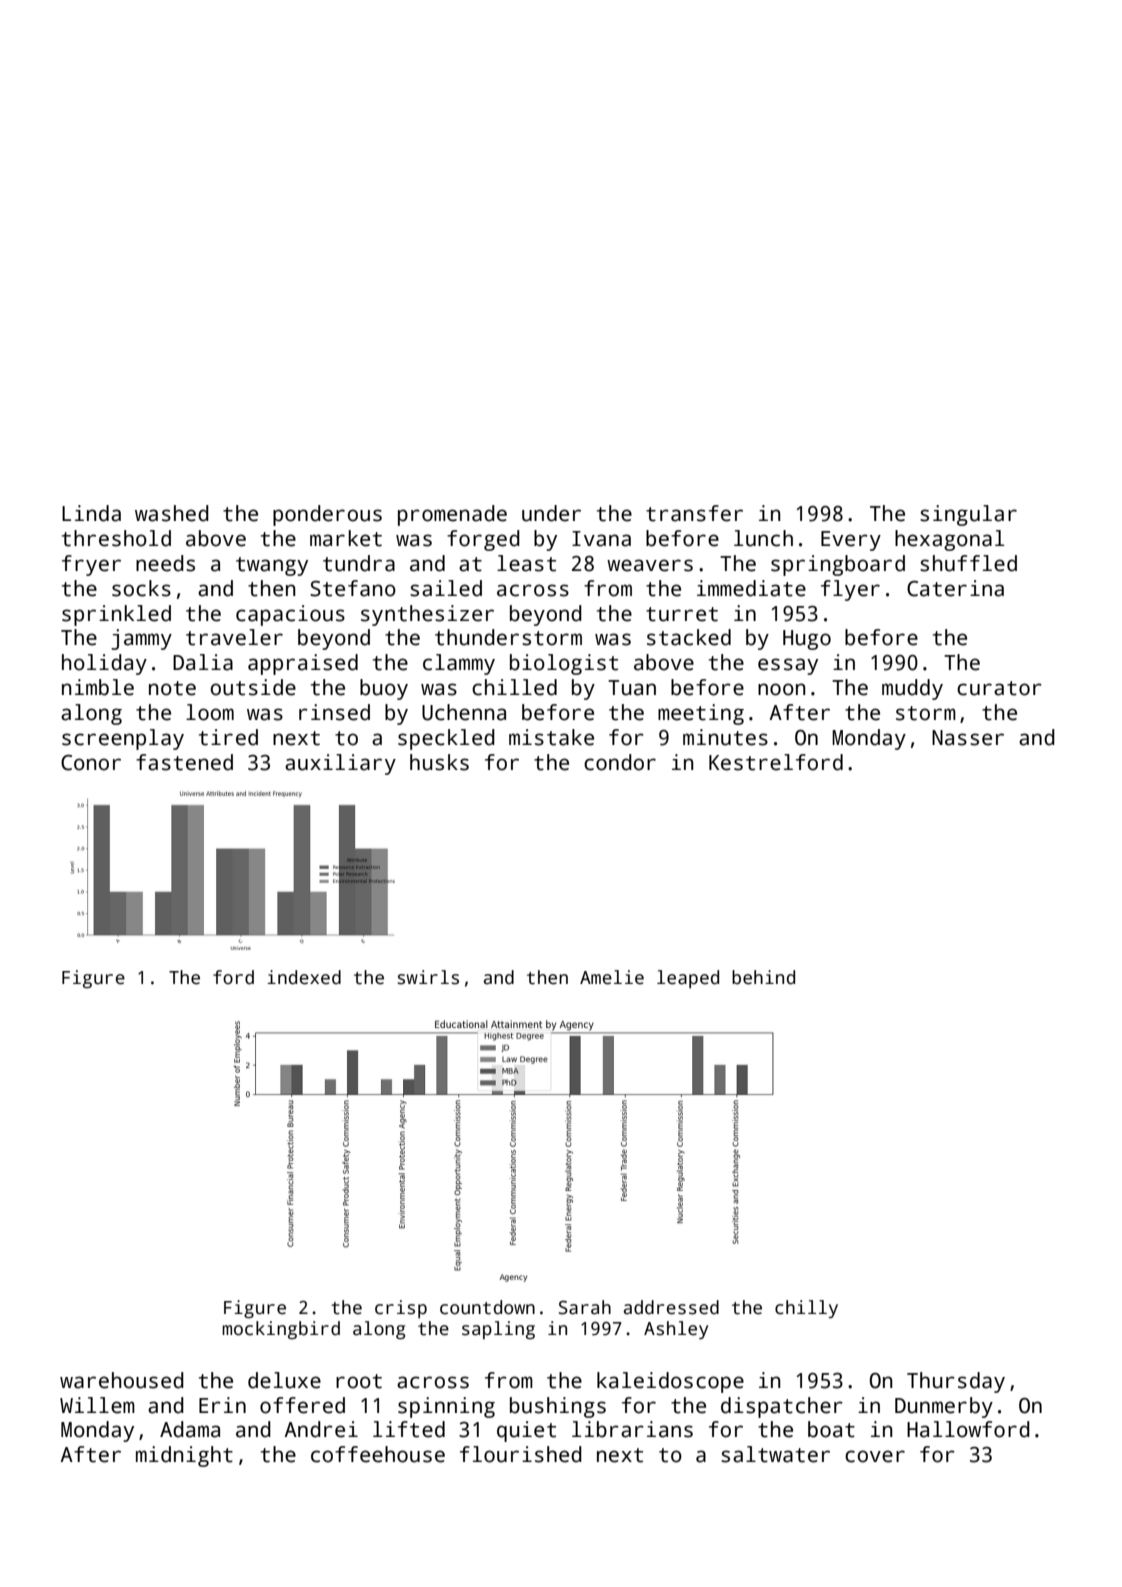 The width and height of the screenshot is (1122, 1587). What do you see at coordinates (281, 1330) in the screenshot?
I see `mockingbird` at bounding box center [281, 1330].
